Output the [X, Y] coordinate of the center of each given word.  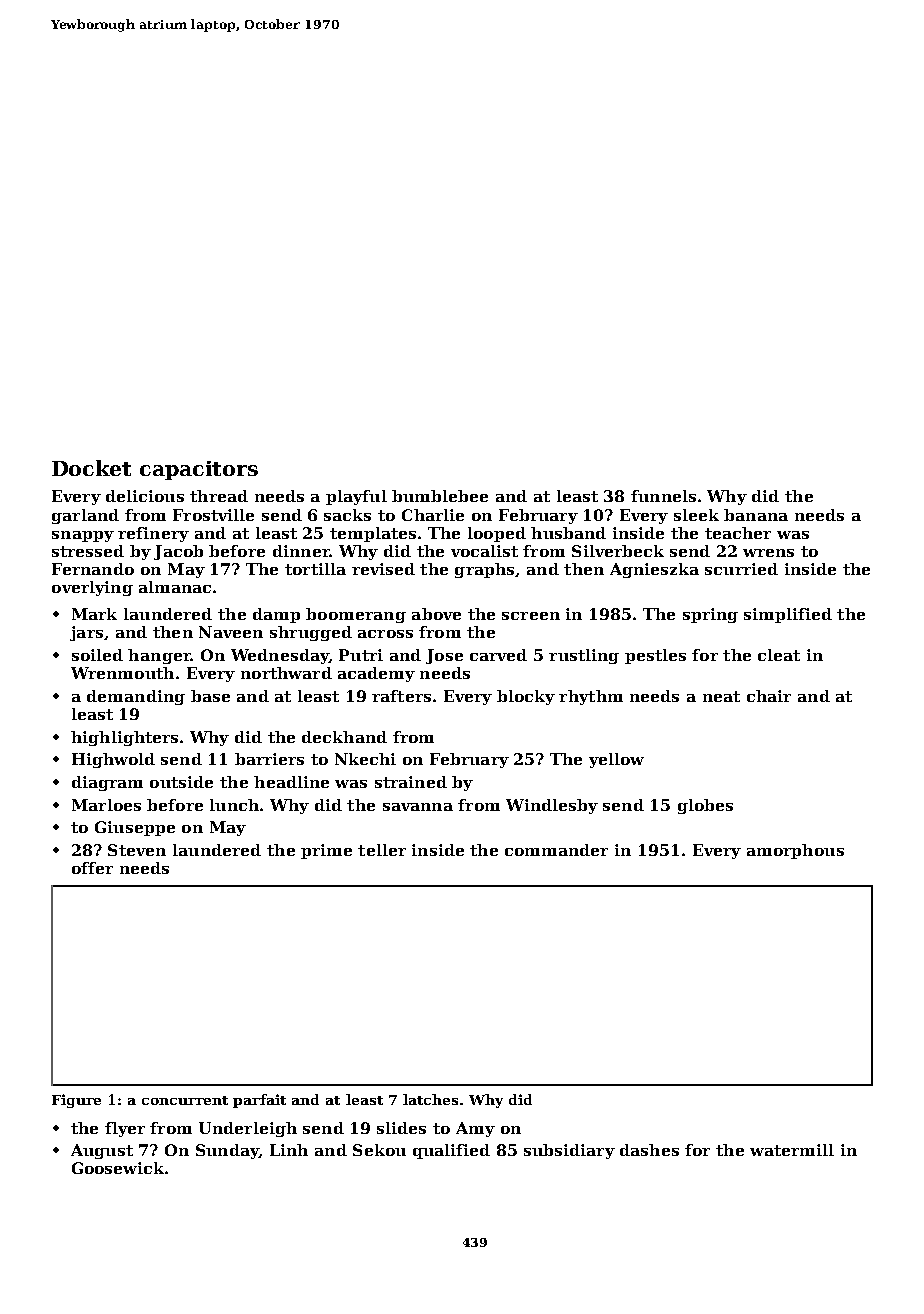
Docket [91, 468]
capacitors [199, 470]
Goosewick [118, 1168]
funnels [663, 496]
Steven [137, 850]
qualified [451, 1151]
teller [382, 850]
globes [705, 806]
